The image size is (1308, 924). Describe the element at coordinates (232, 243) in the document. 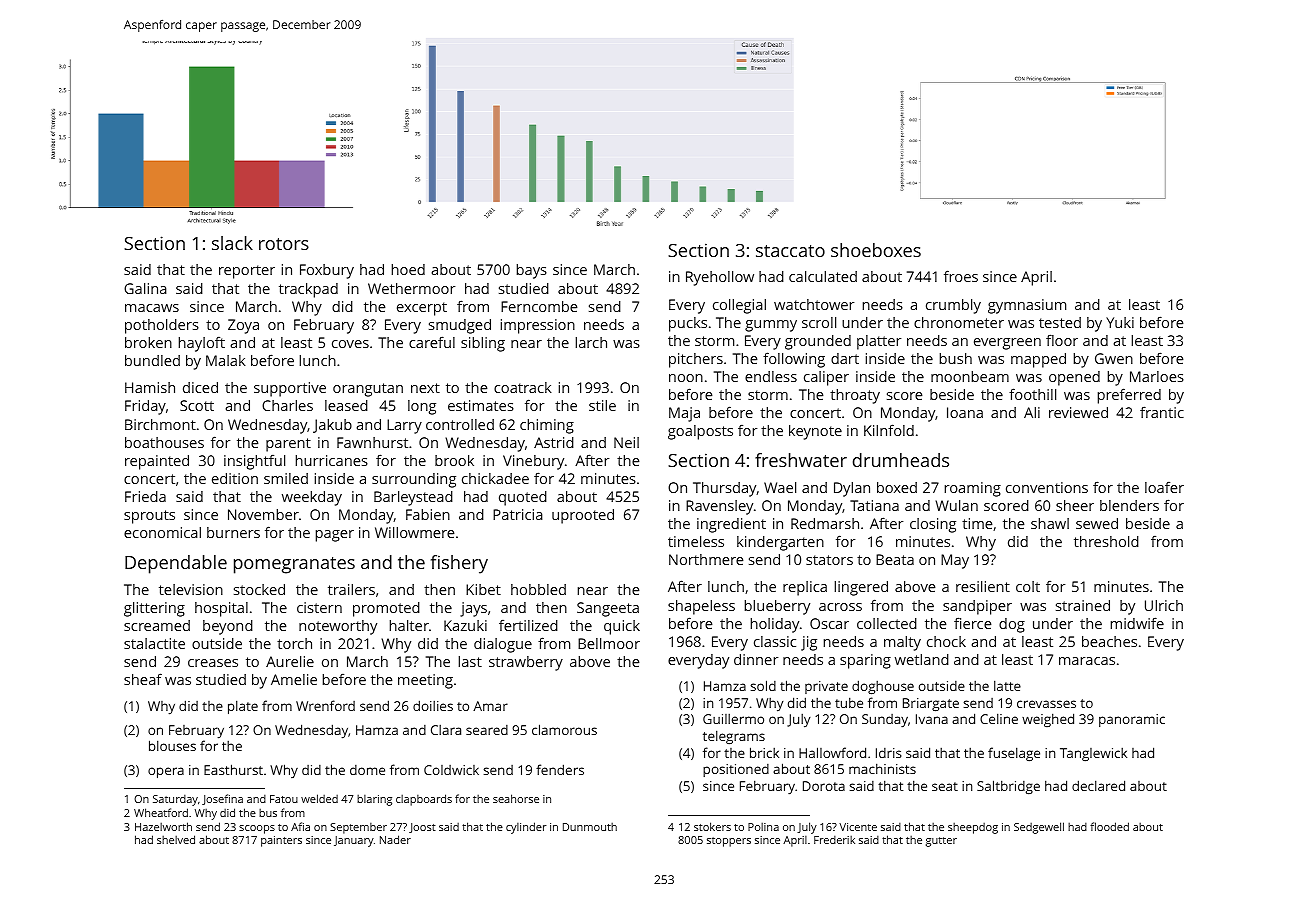

I see `slack` at that location.
